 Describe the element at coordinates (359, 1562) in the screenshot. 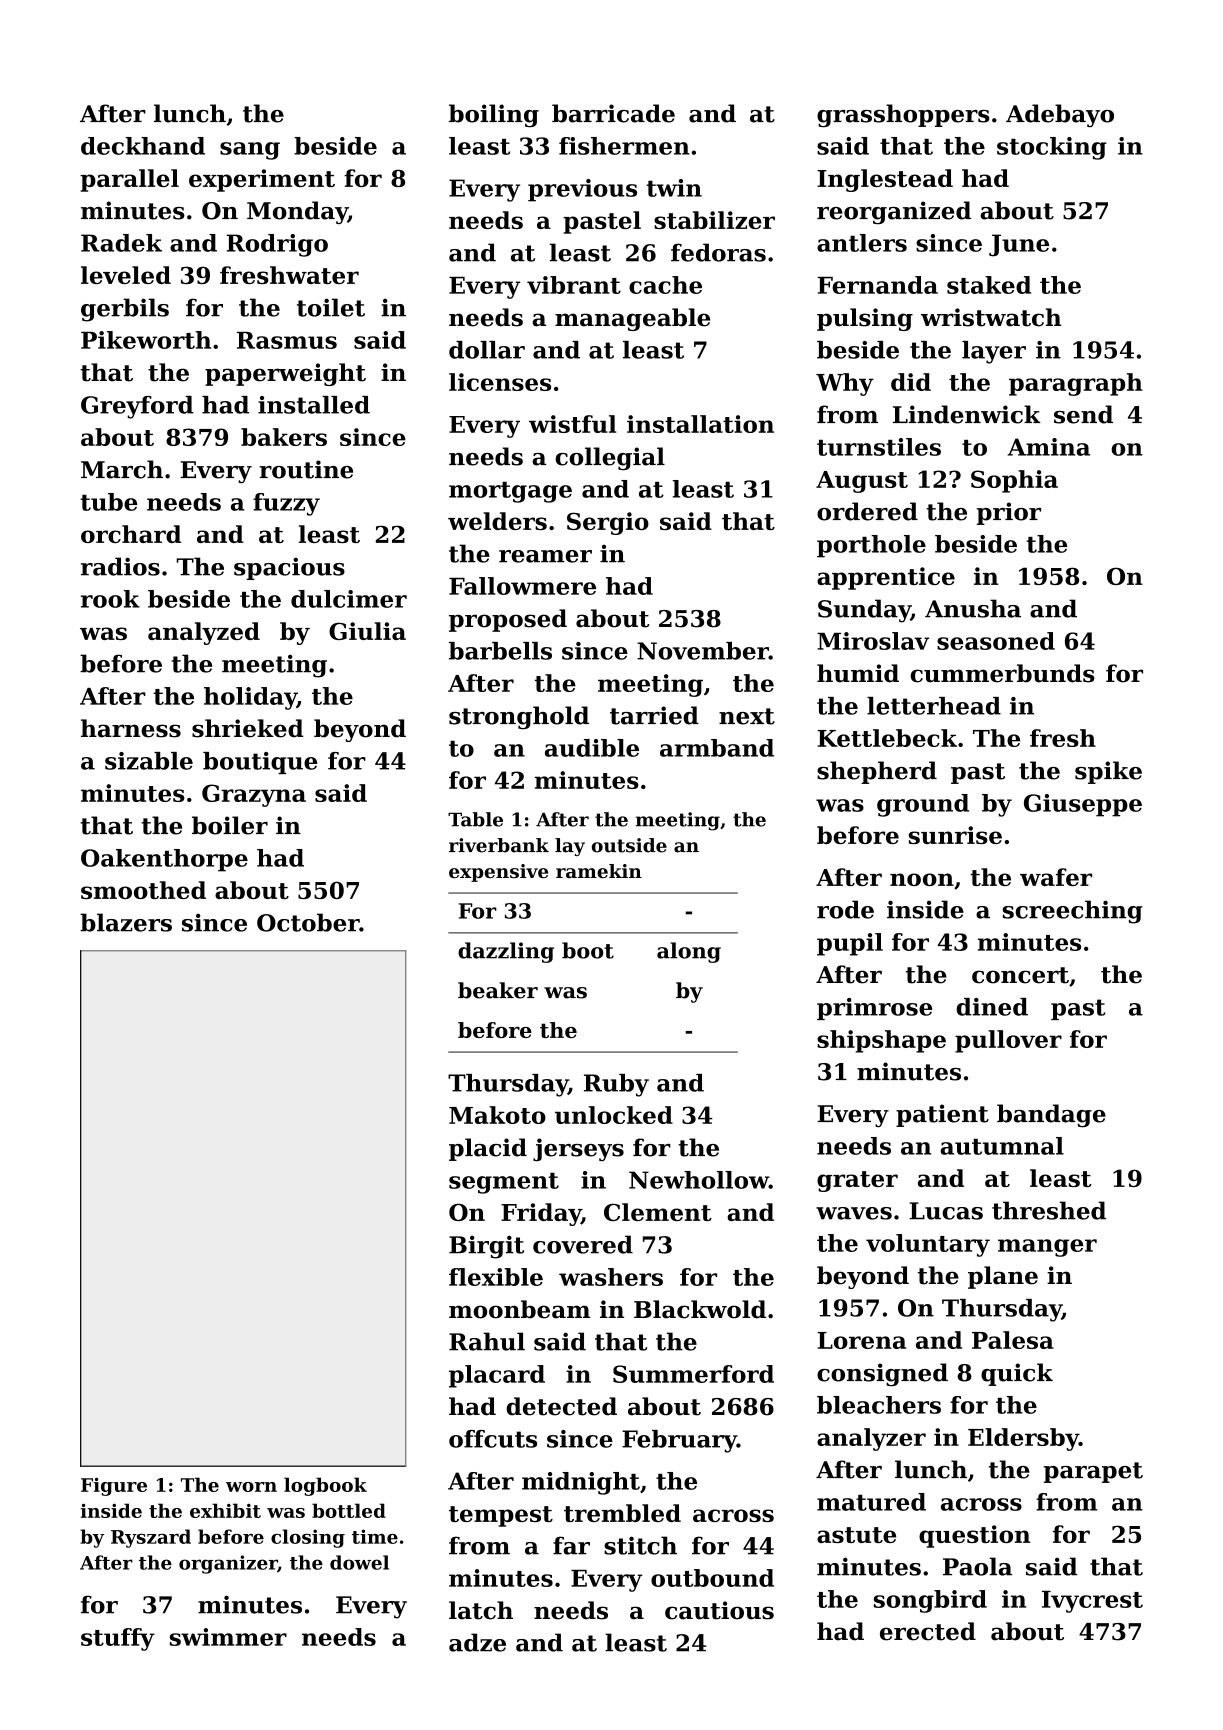

I see `dowel` at that location.
